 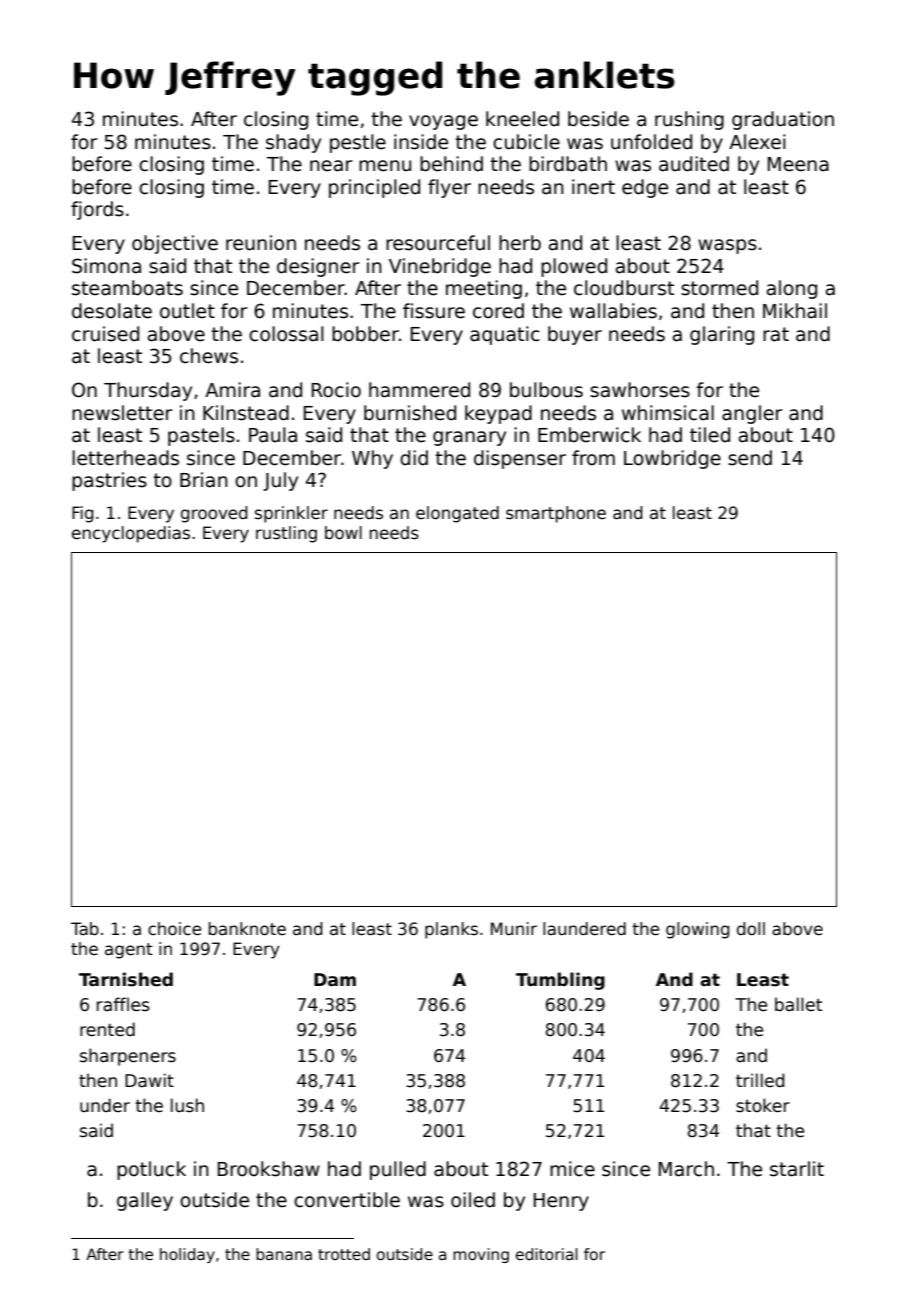 I want to click on smartphone, so click(x=556, y=514).
